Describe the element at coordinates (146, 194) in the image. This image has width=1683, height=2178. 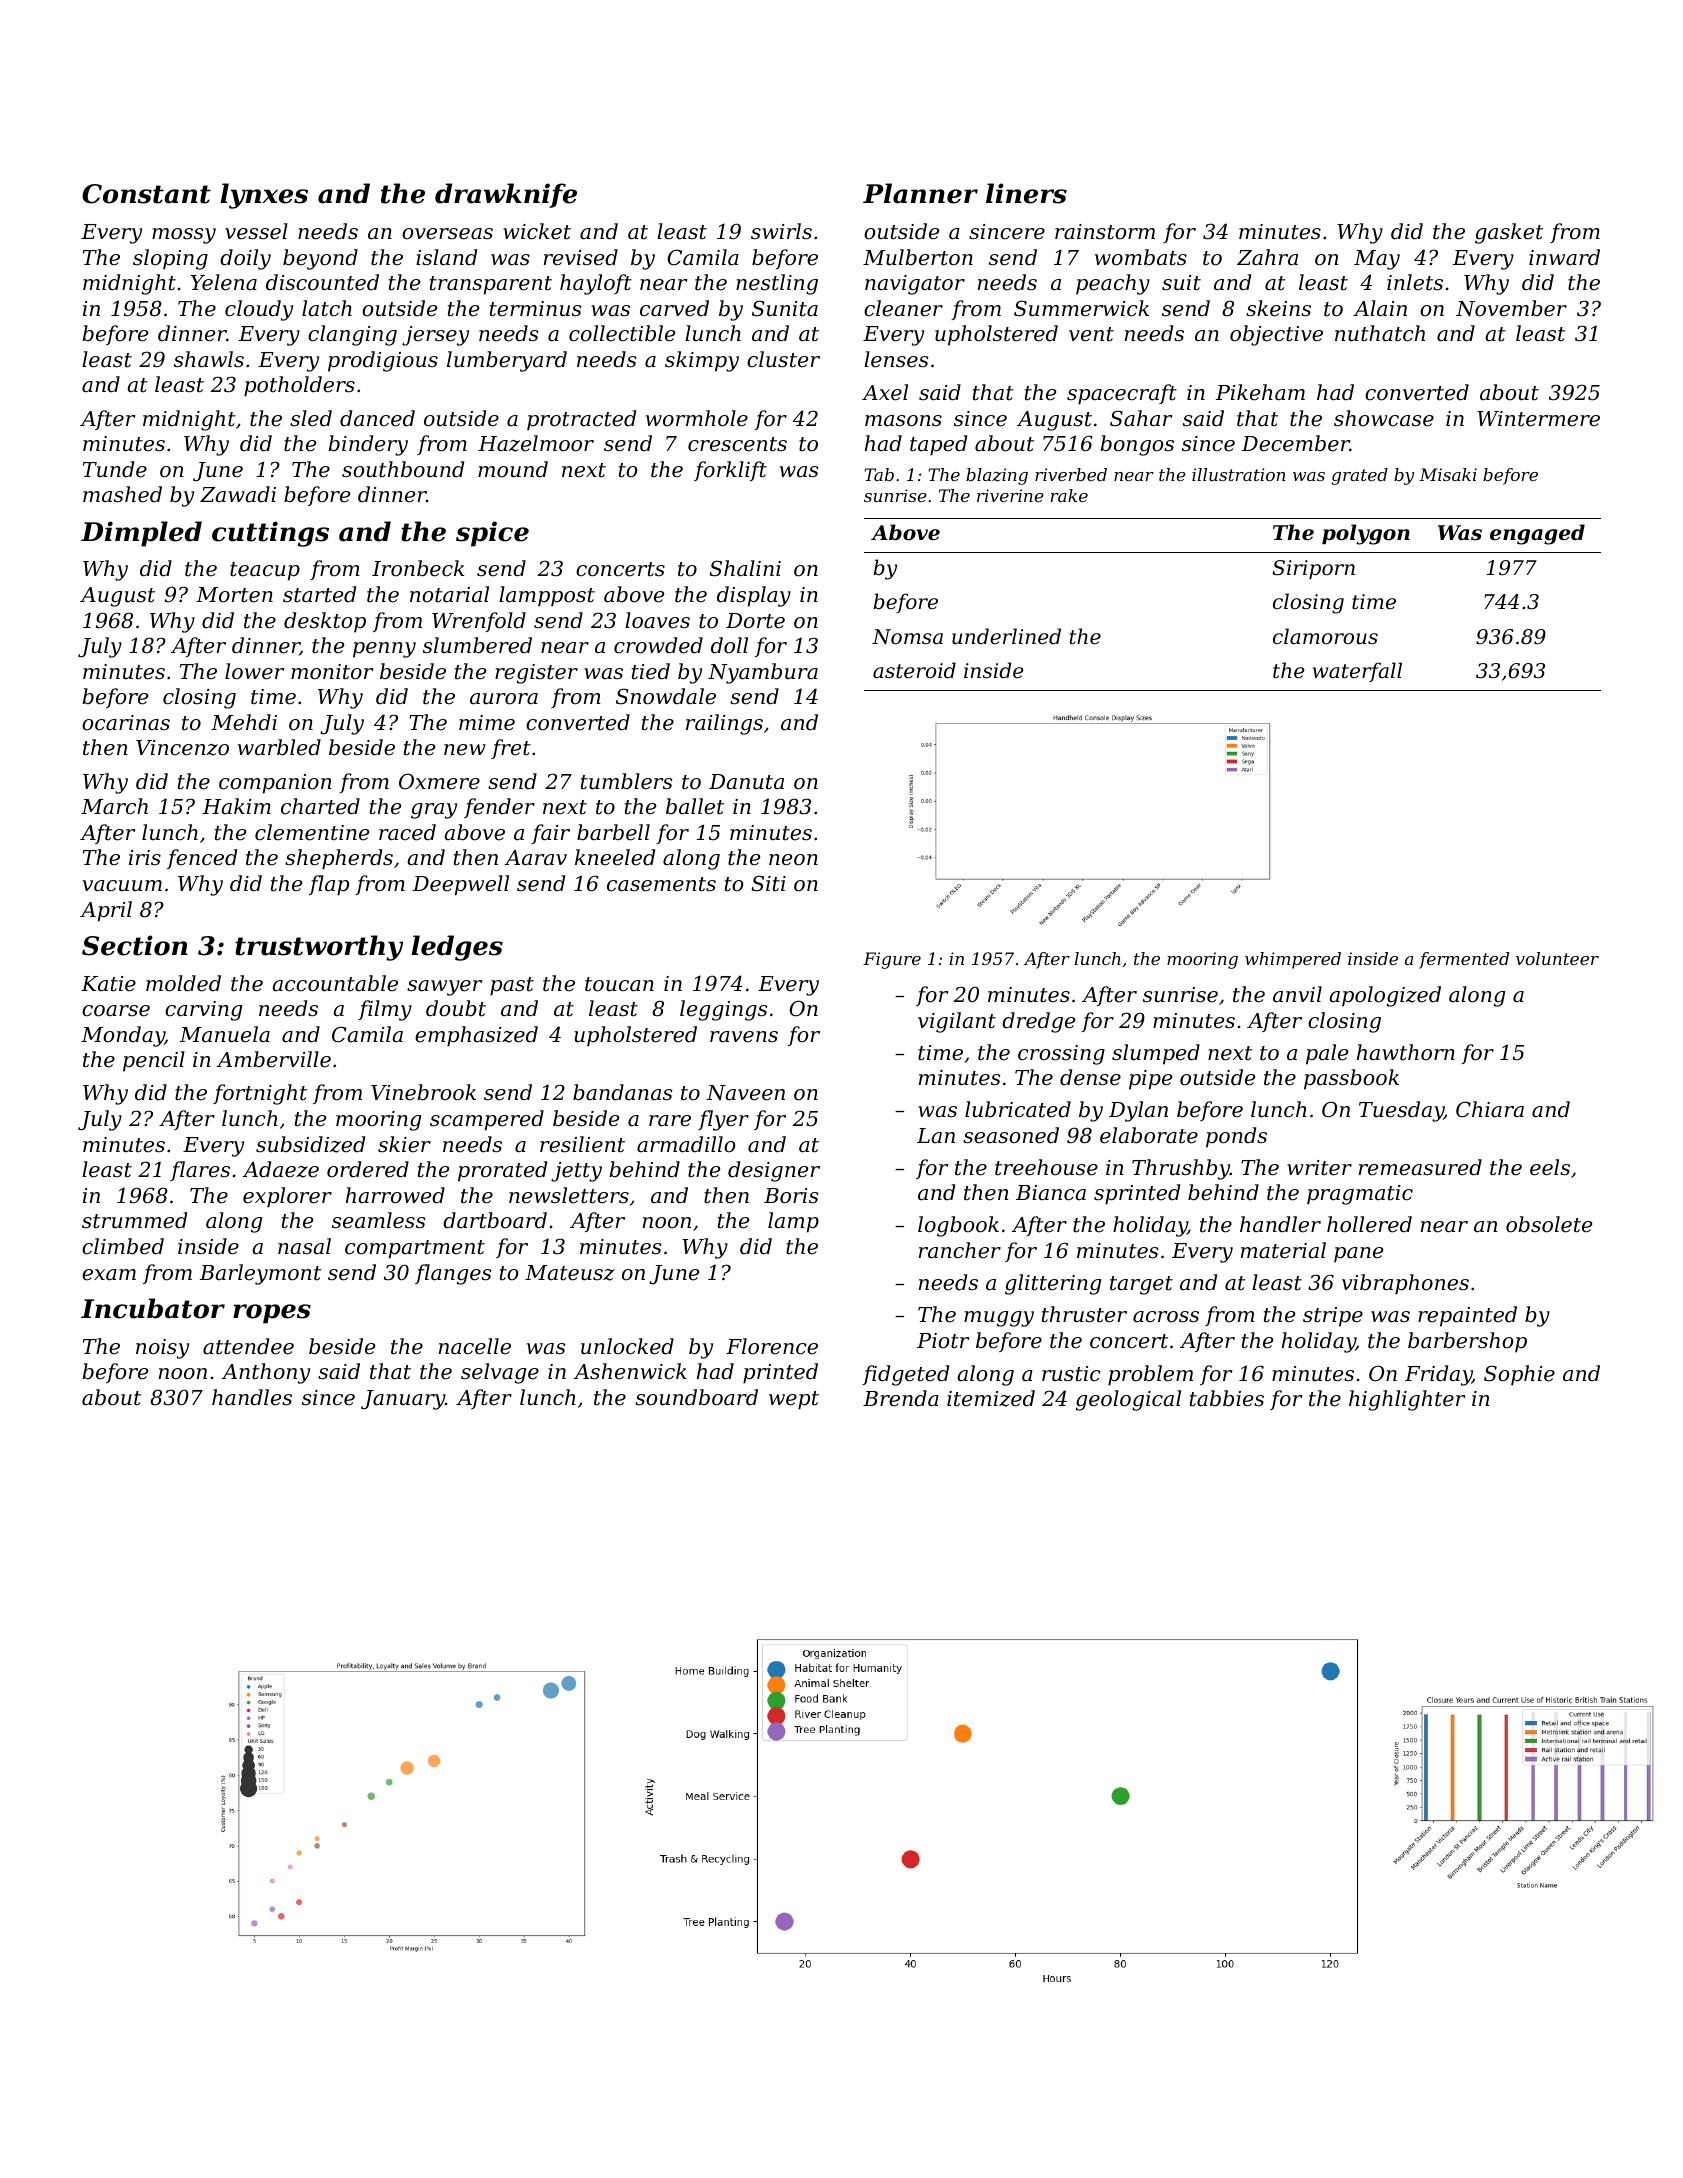
I see `Constant` at that location.
